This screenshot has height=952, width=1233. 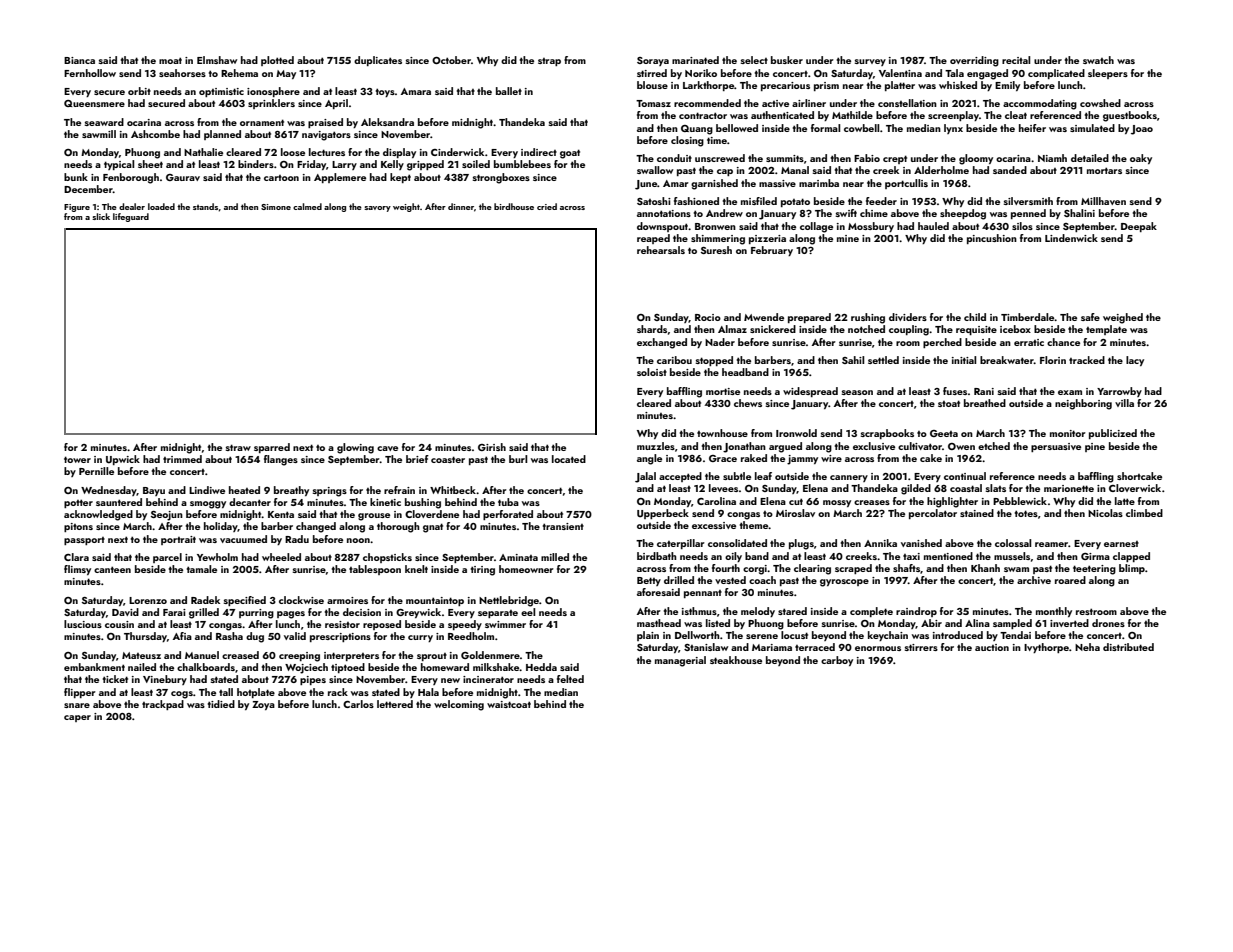 I want to click on child, so click(x=975, y=317).
